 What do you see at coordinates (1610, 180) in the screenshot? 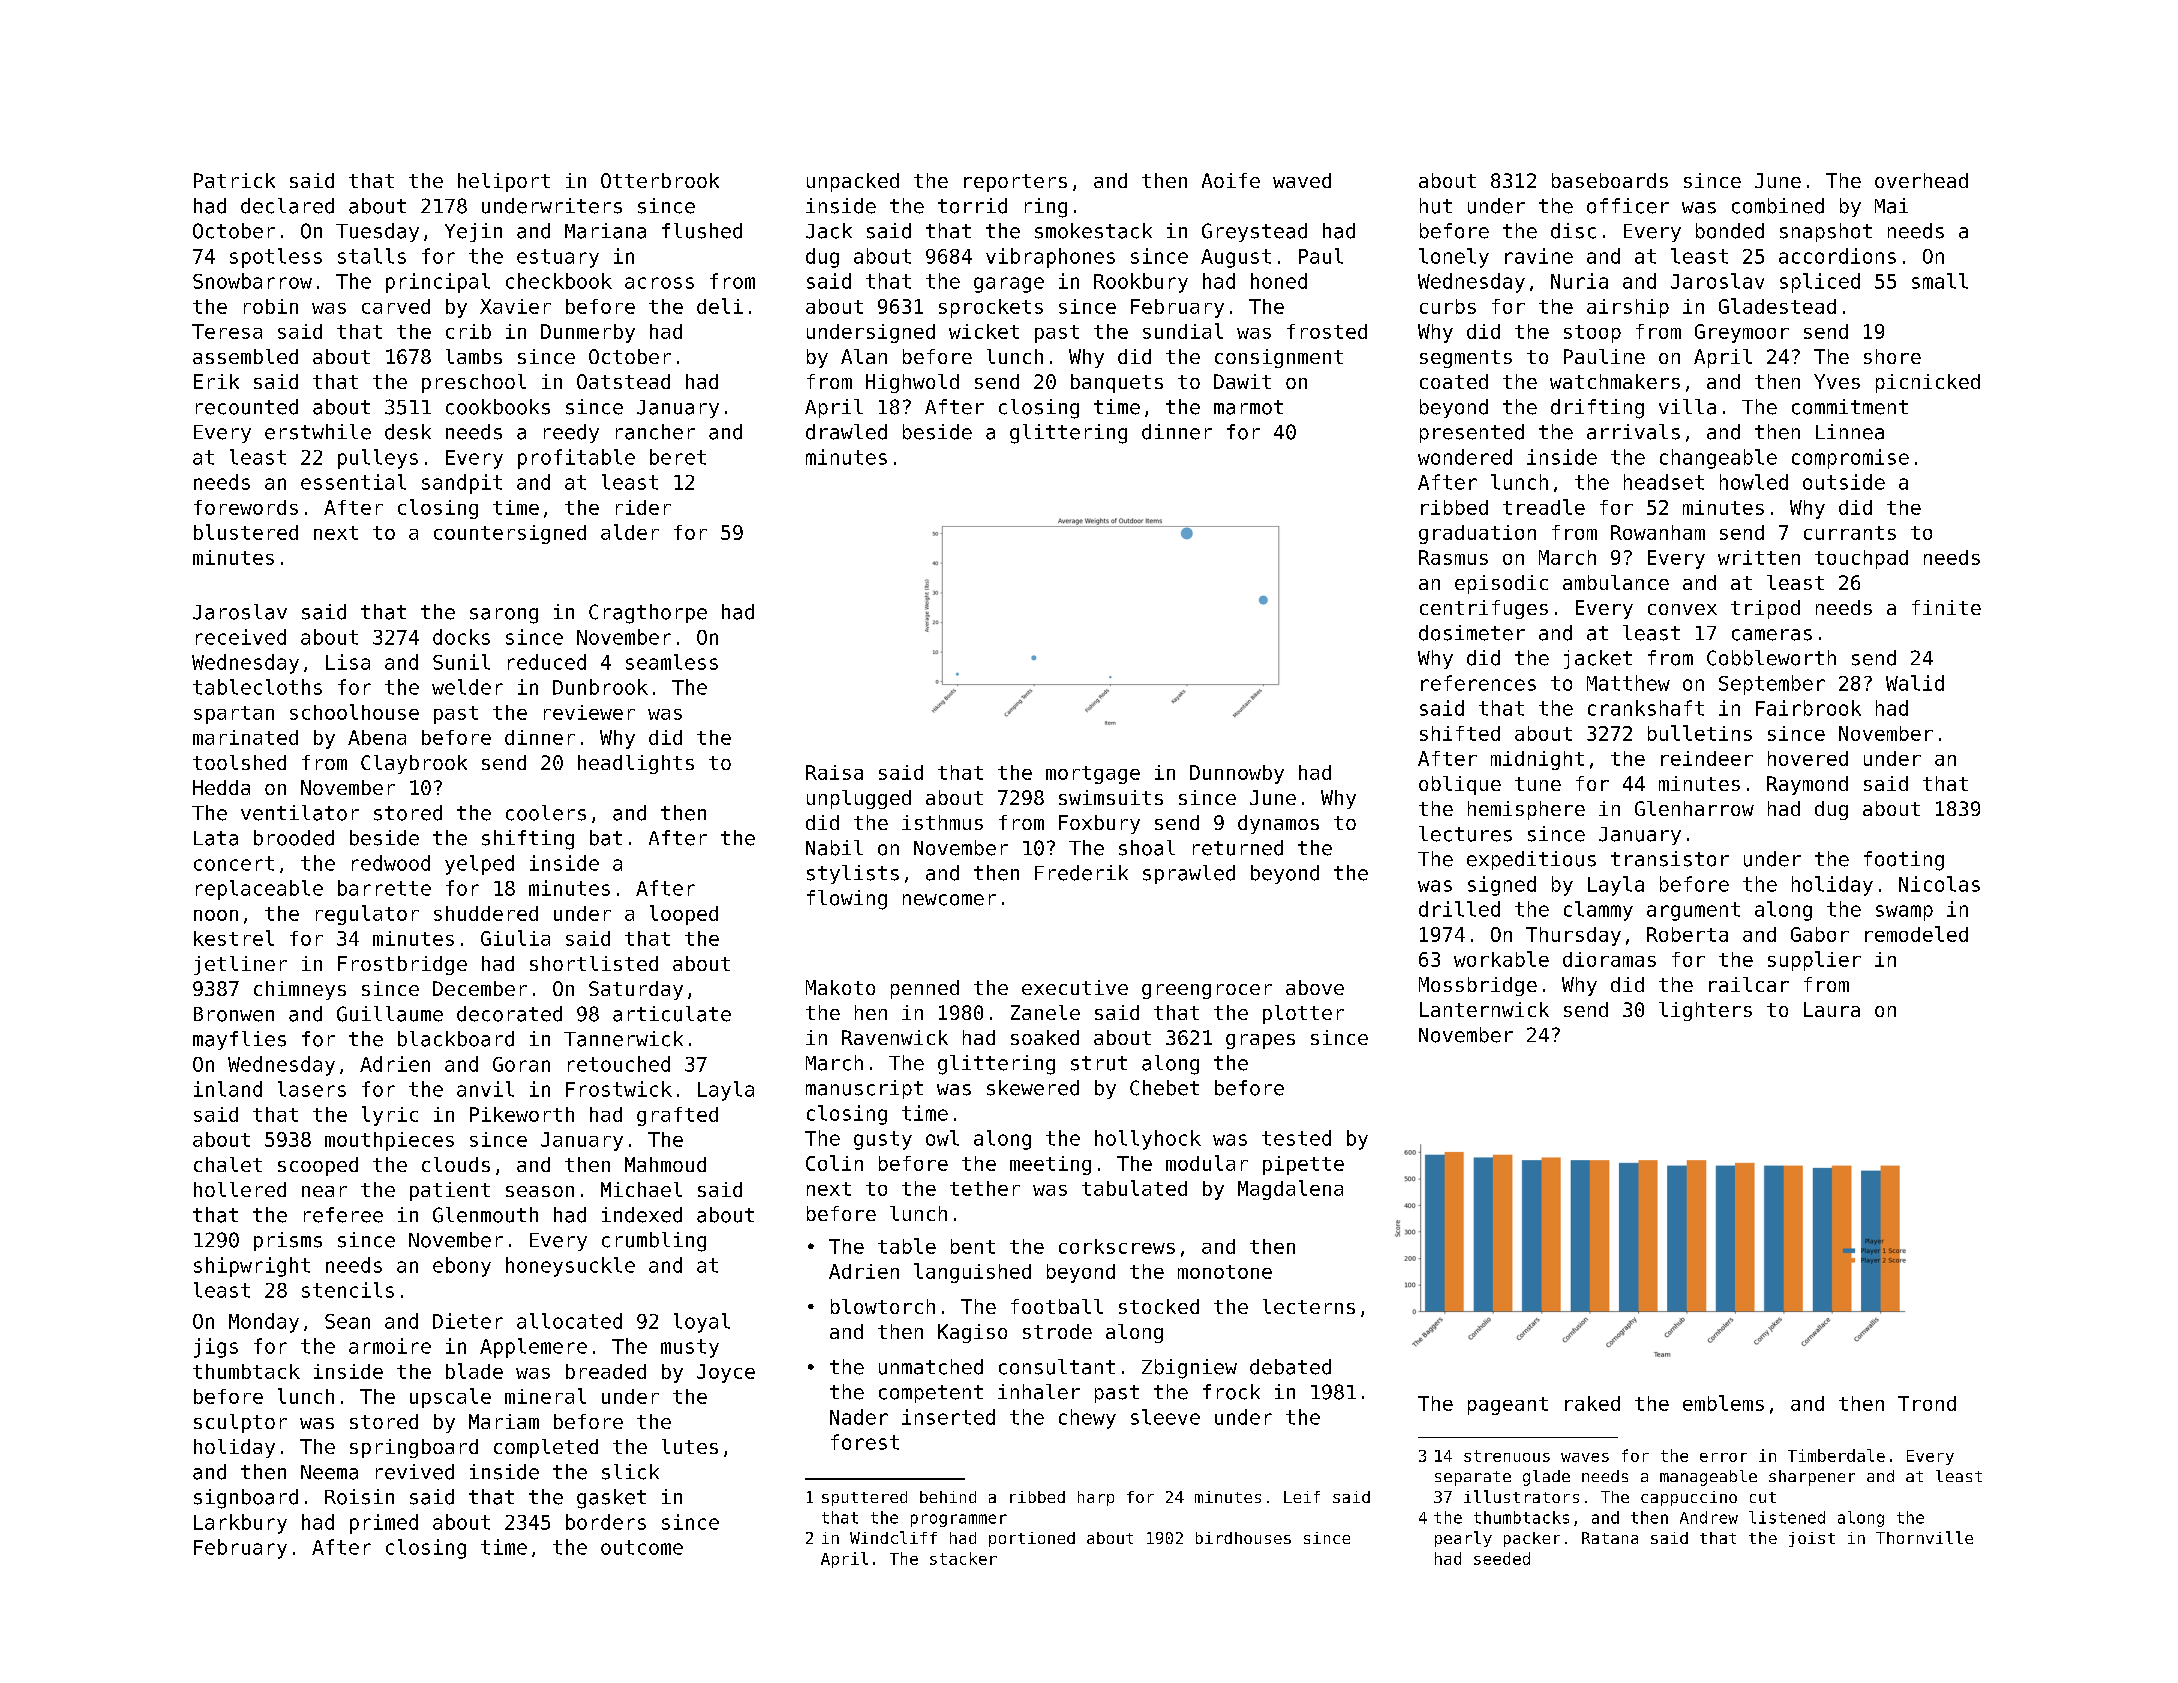
I see `baseboards` at bounding box center [1610, 180].
